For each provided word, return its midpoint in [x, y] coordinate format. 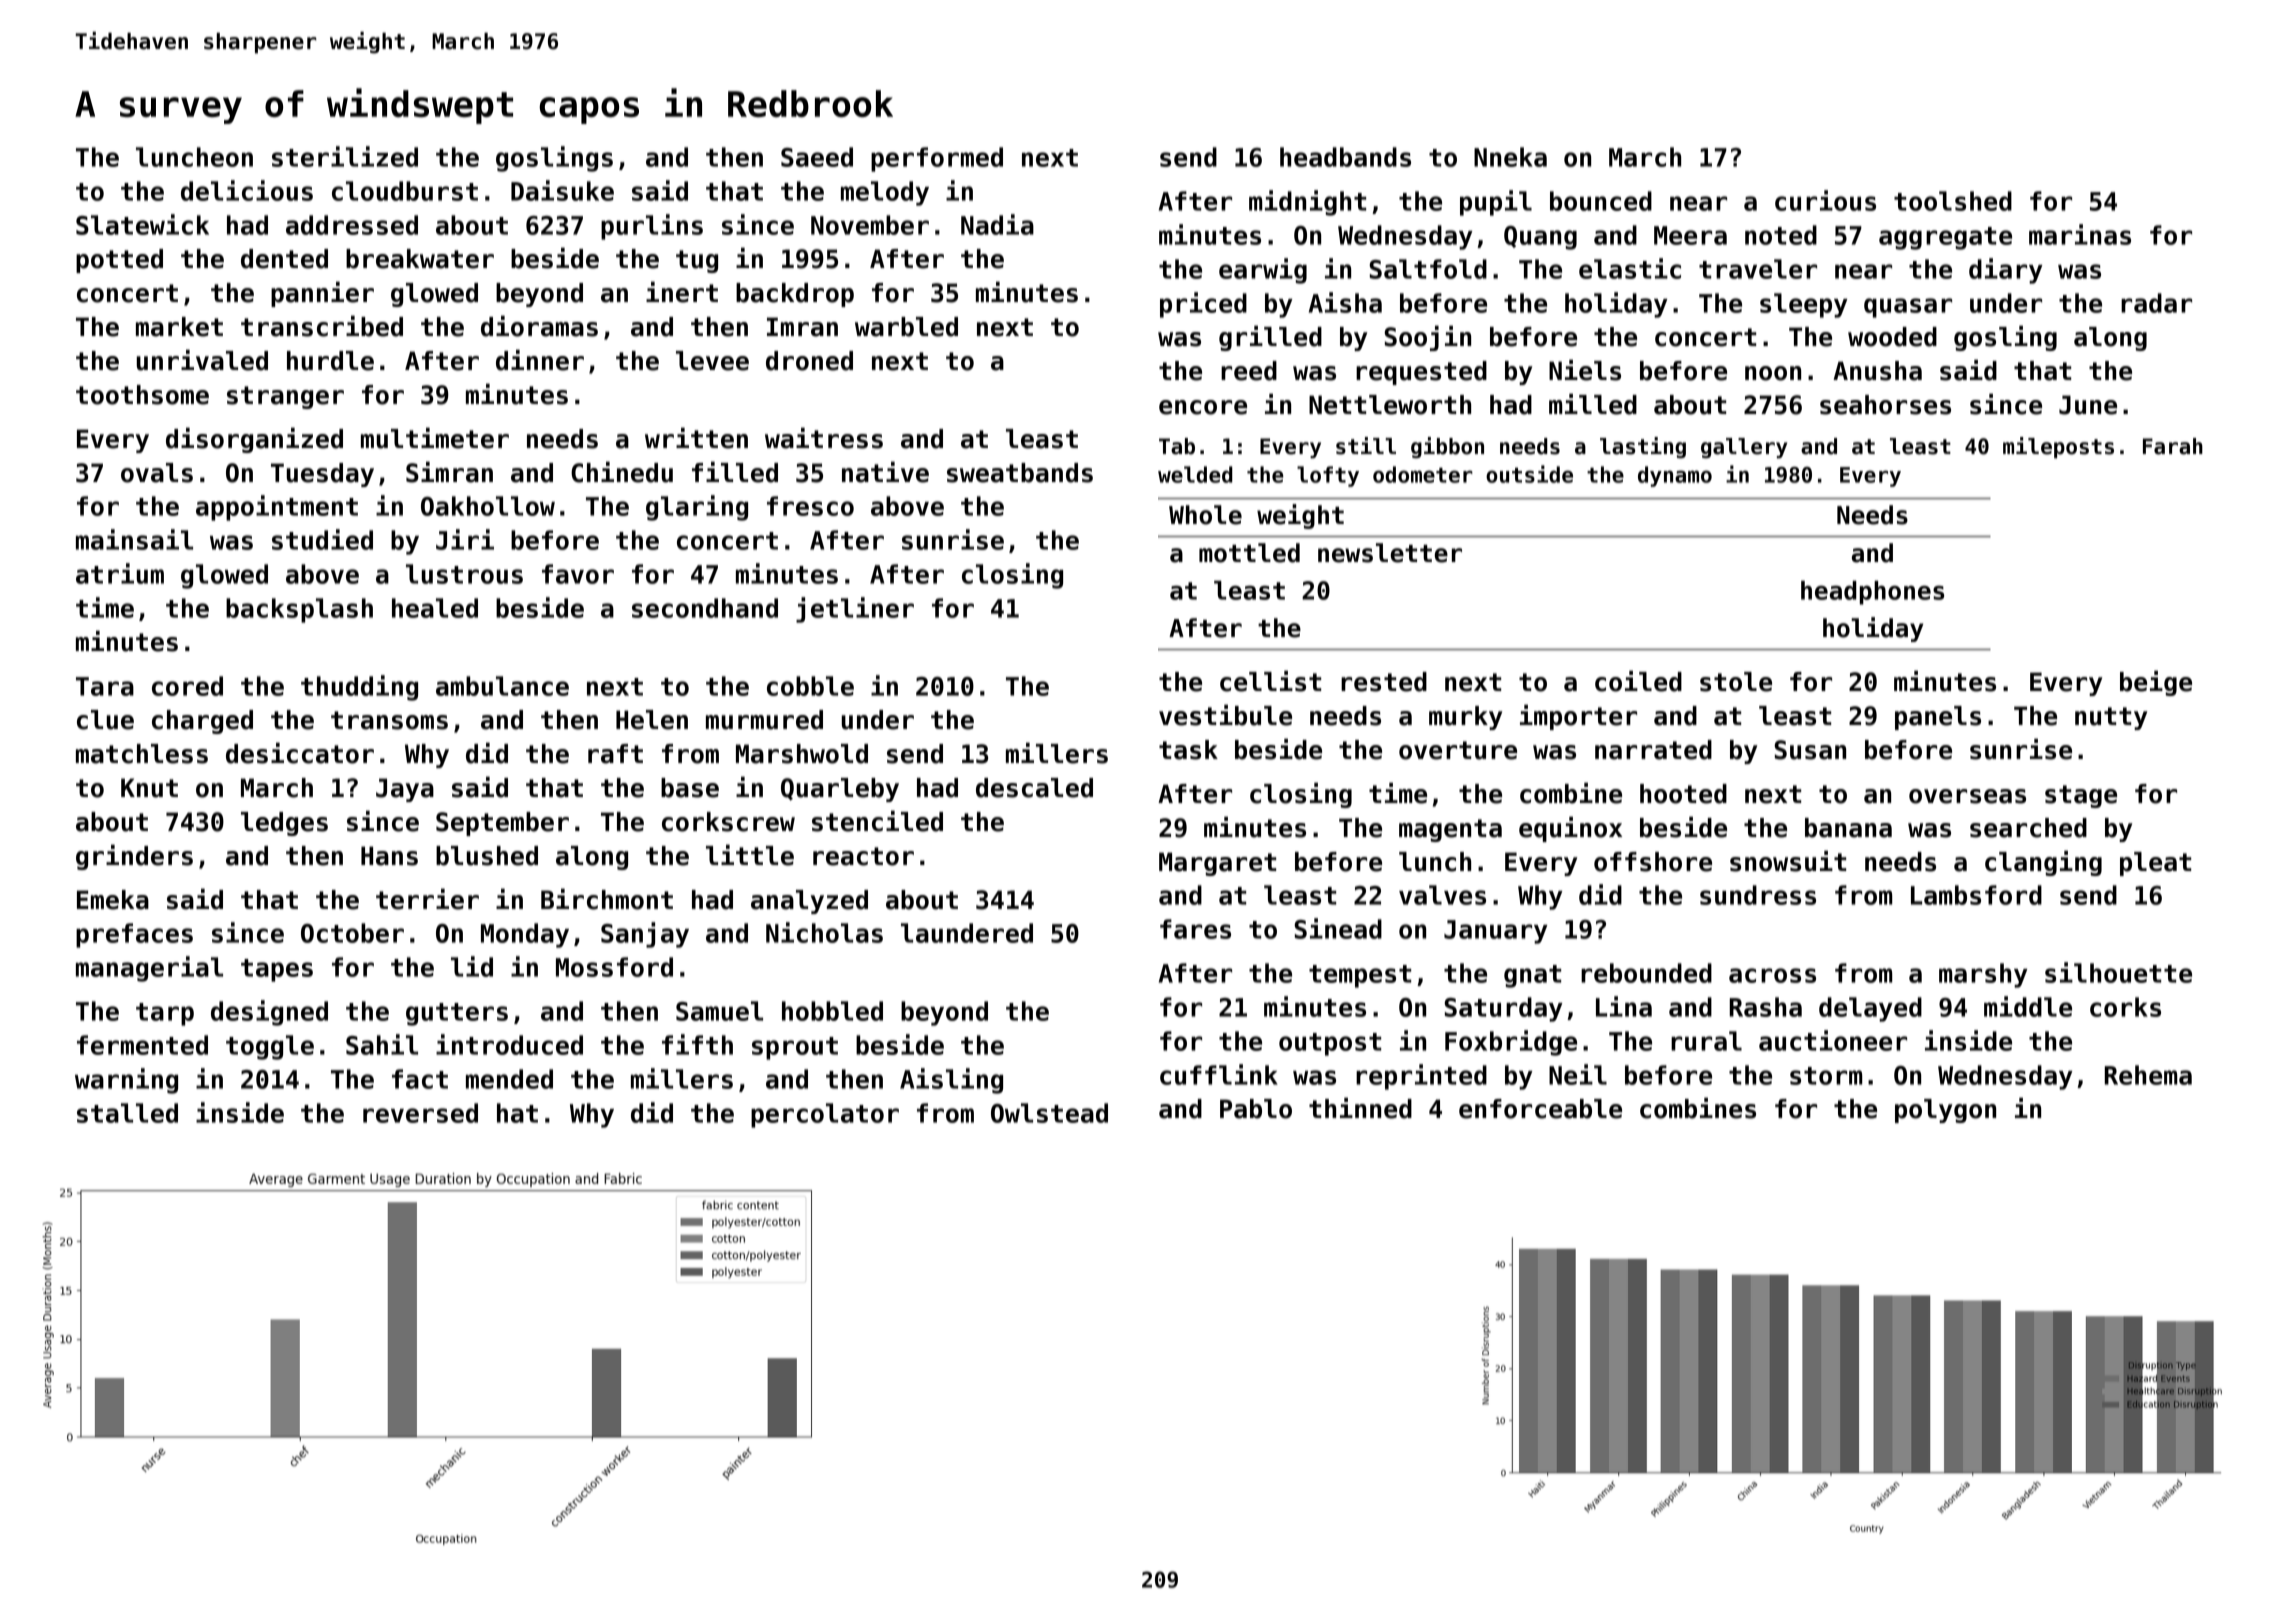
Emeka [113, 900]
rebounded [1646, 973]
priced [1203, 305]
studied [322, 539]
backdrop [795, 295]
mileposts [2058, 448]
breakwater [420, 259]
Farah [2173, 446]
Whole [1205, 515]
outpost [1330, 1044]
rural [1706, 1041]
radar [2156, 303]
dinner [540, 360]
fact [420, 1079]
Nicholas [824, 932]
